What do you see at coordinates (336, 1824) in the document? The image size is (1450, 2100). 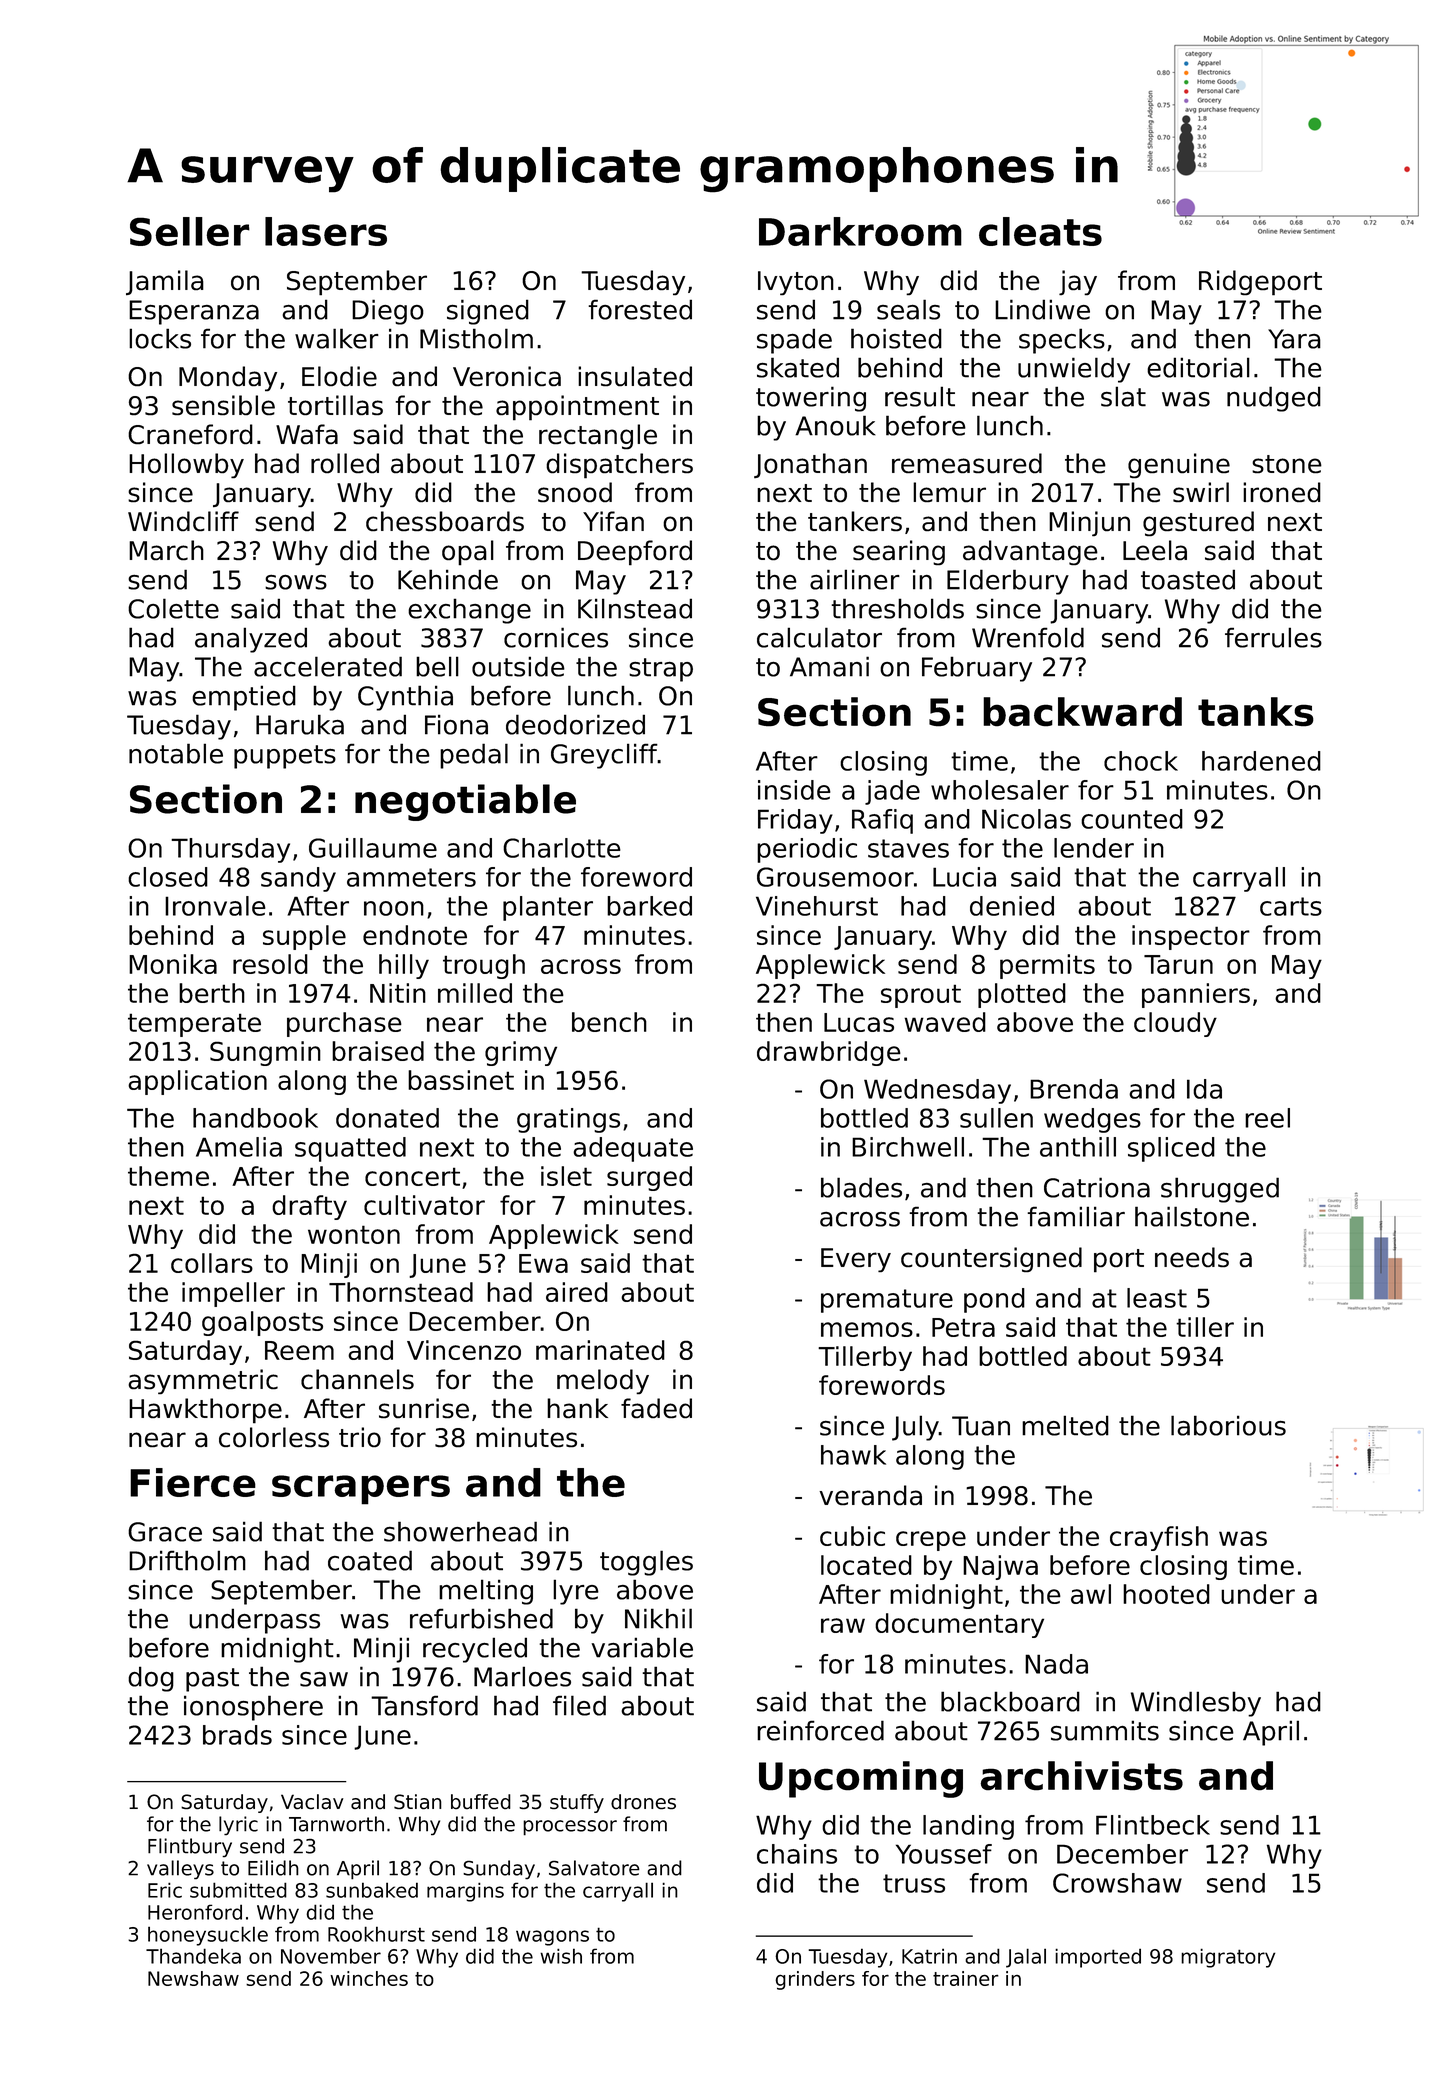 I see `Tarnworth` at bounding box center [336, 1824].
